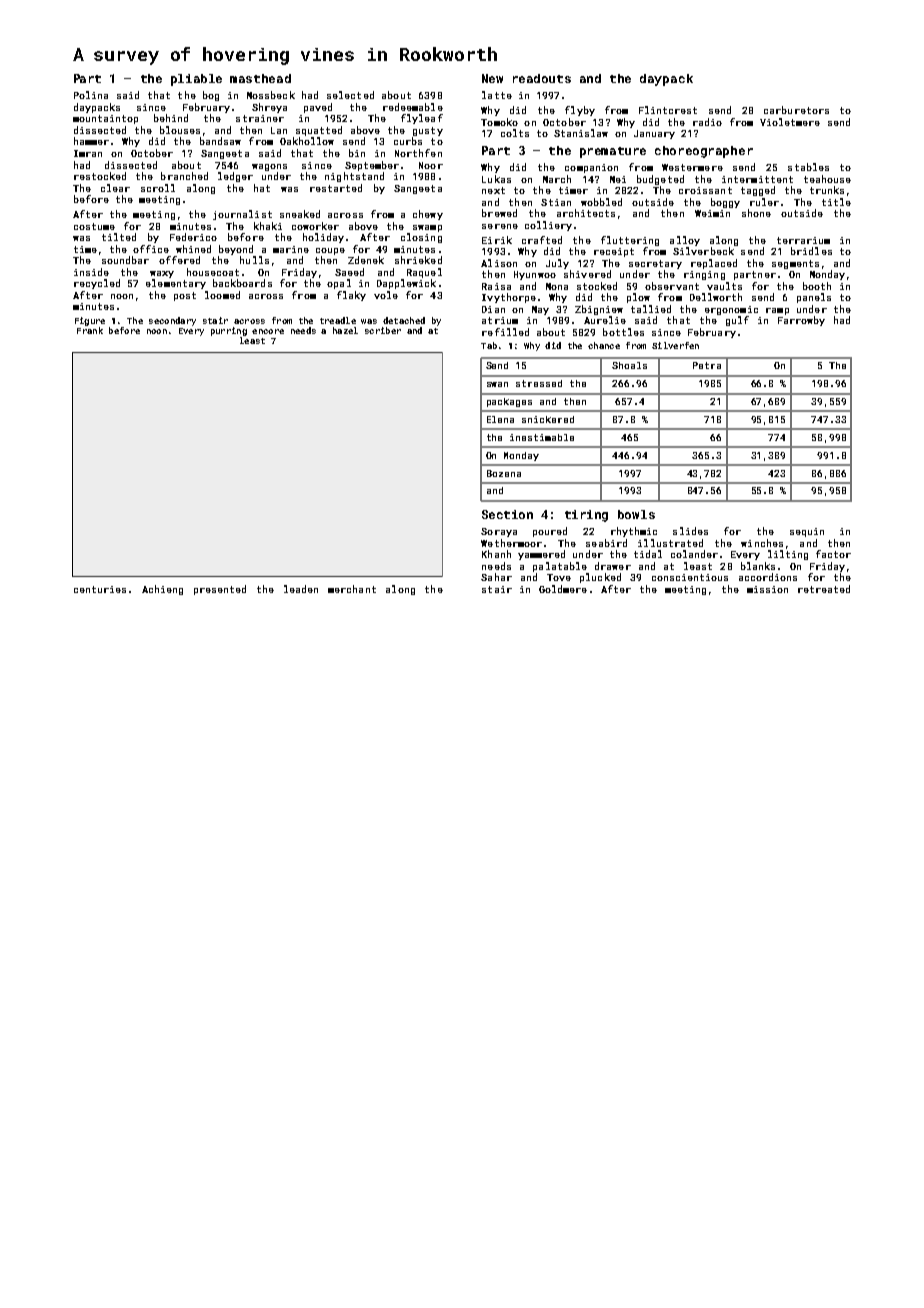 The image size is (924, 1308). I want to click on Shoals, so click(629, 365).
